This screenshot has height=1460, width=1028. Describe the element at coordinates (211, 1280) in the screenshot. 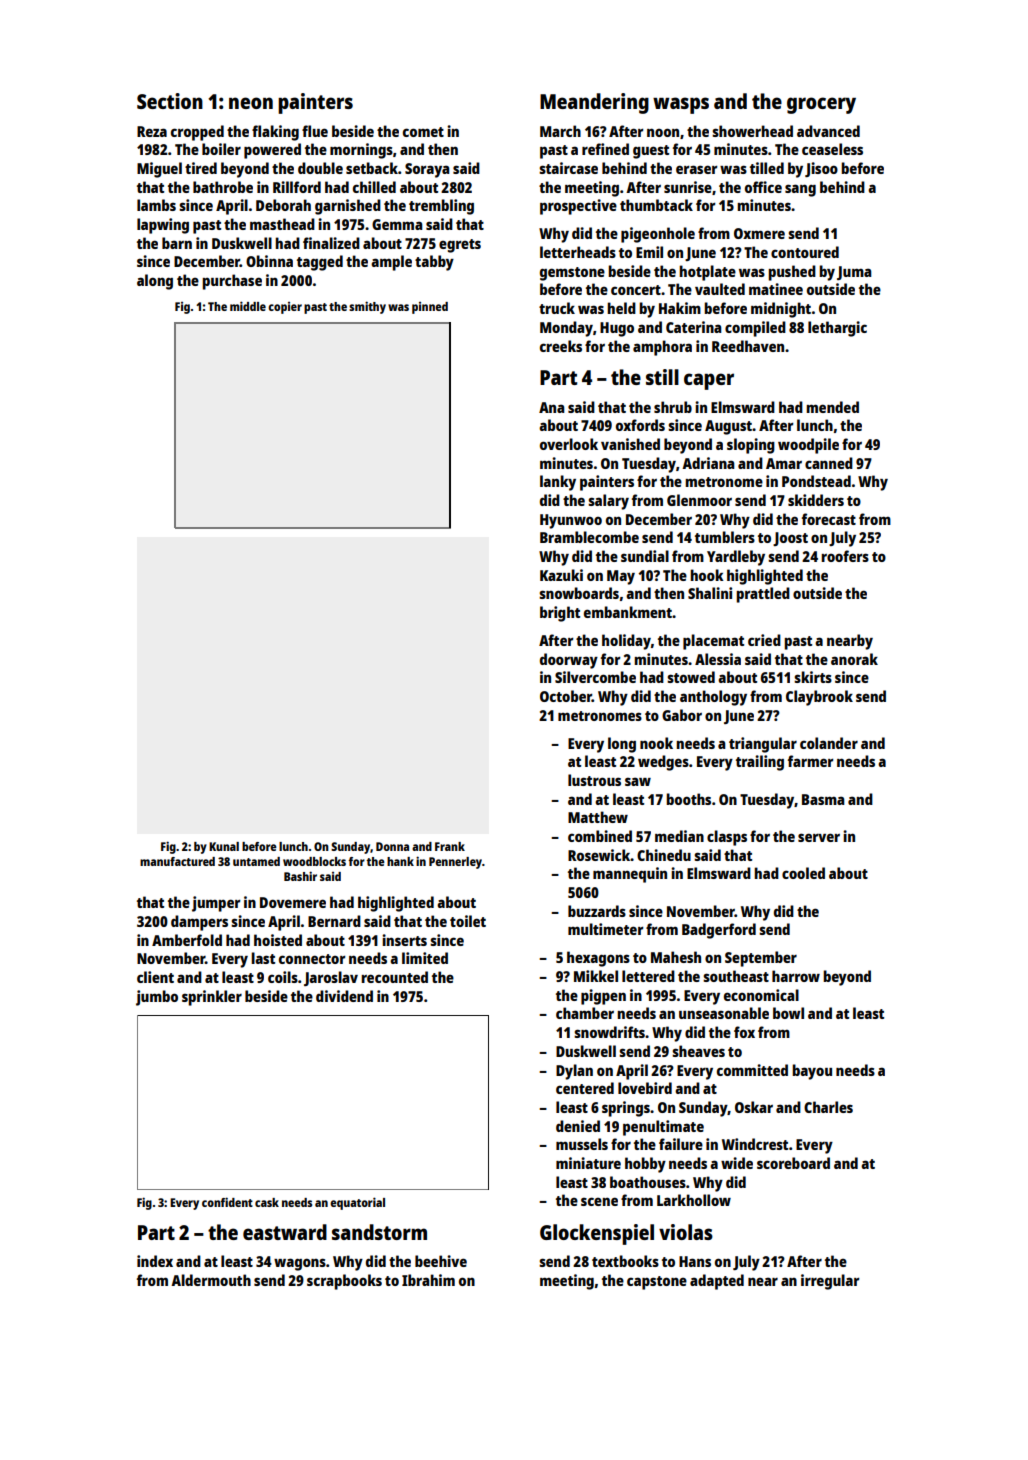

I see `Aldermouth` at that location.
